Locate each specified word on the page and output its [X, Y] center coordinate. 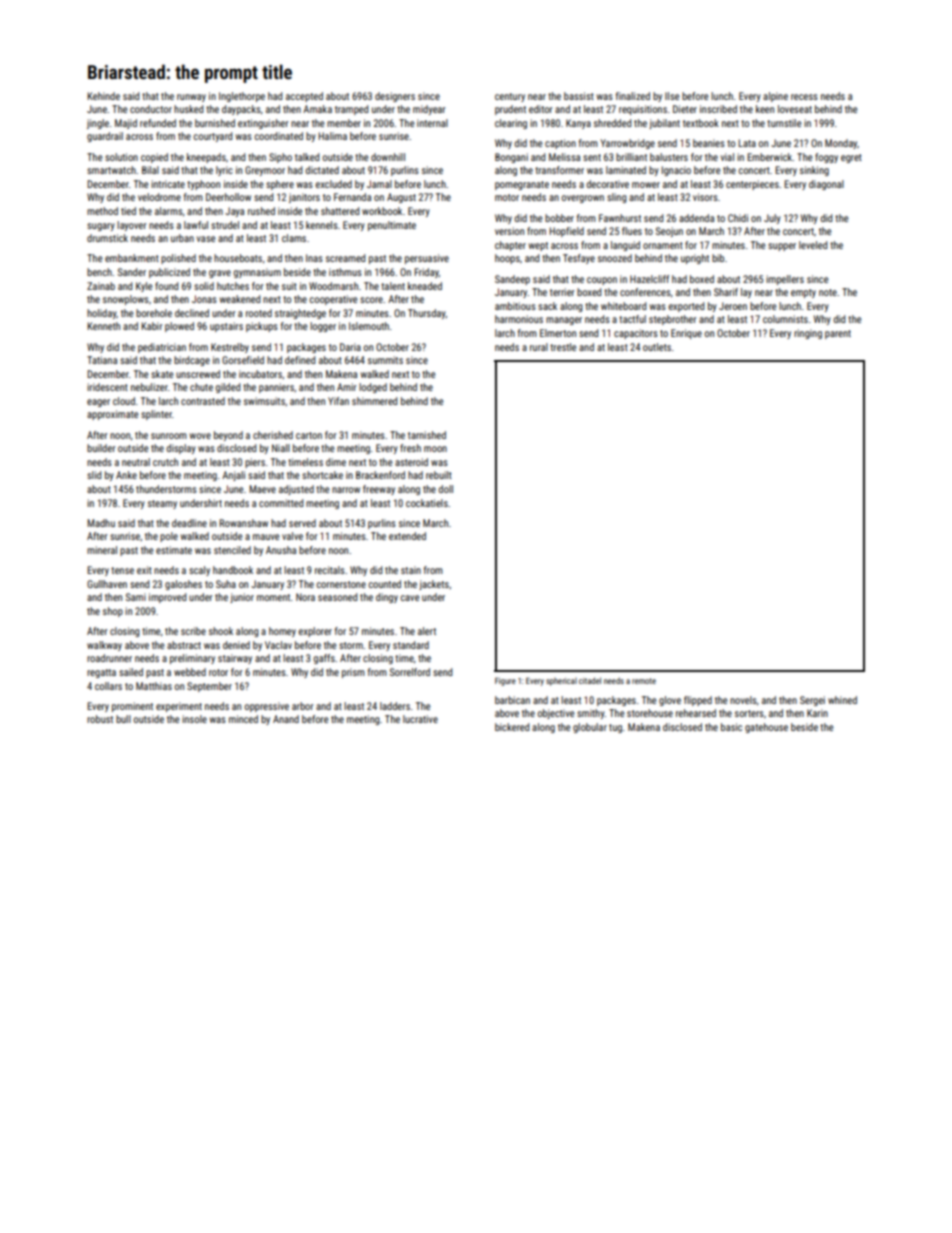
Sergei [812, 701]
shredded [612, 123]
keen [765, 109]
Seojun [669, 232]
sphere [280, 185]
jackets [434, 585]
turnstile [784, 123]
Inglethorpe [242, 97]
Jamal [379, 184]
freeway [379, 490]
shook [221, 631]
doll [445, 489]
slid [94, 475]
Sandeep [512, 280]
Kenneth [103, 326]
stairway [235, 659]
